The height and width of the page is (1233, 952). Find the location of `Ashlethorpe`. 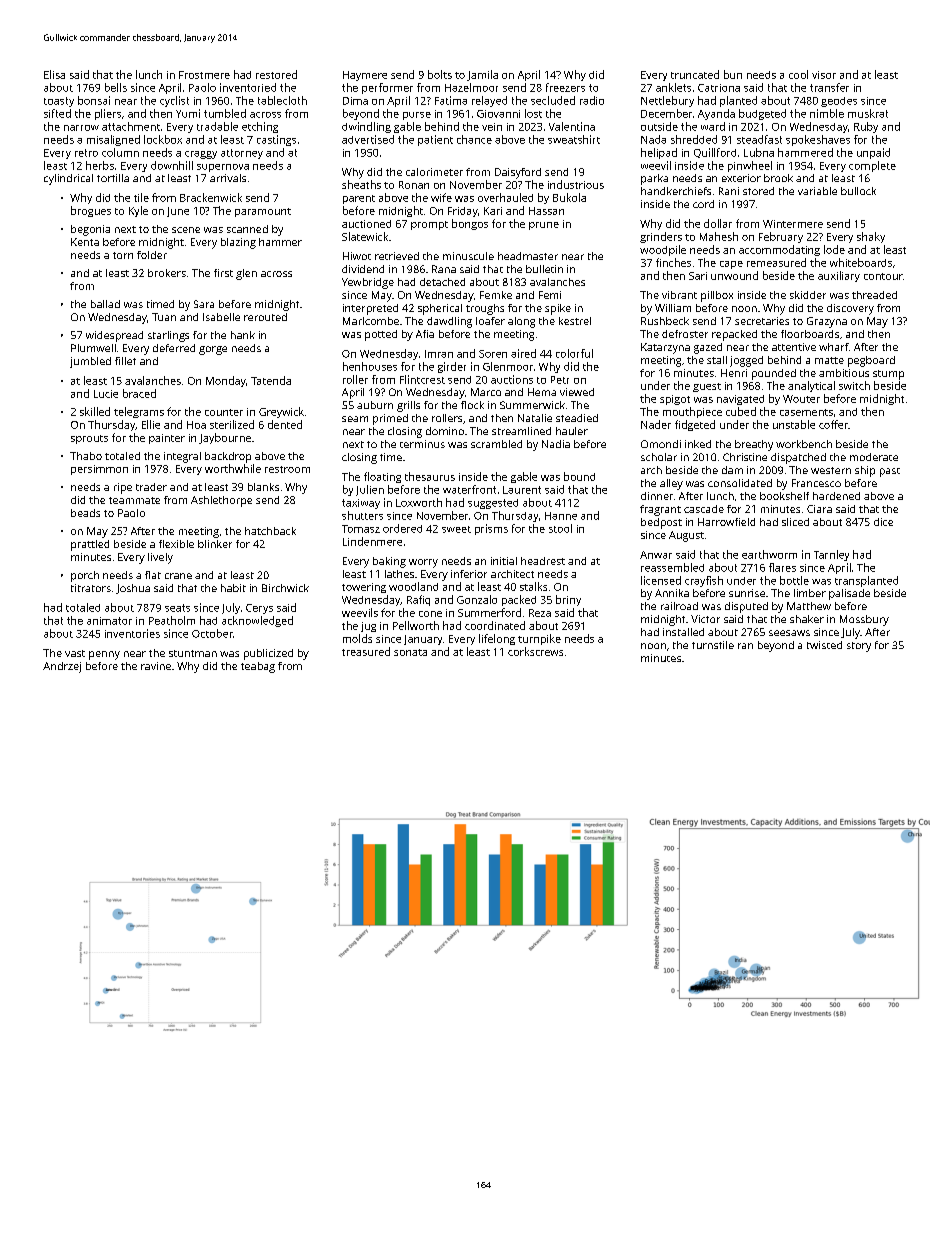

Ashlethorpe is located at coordinates (221, 501).
